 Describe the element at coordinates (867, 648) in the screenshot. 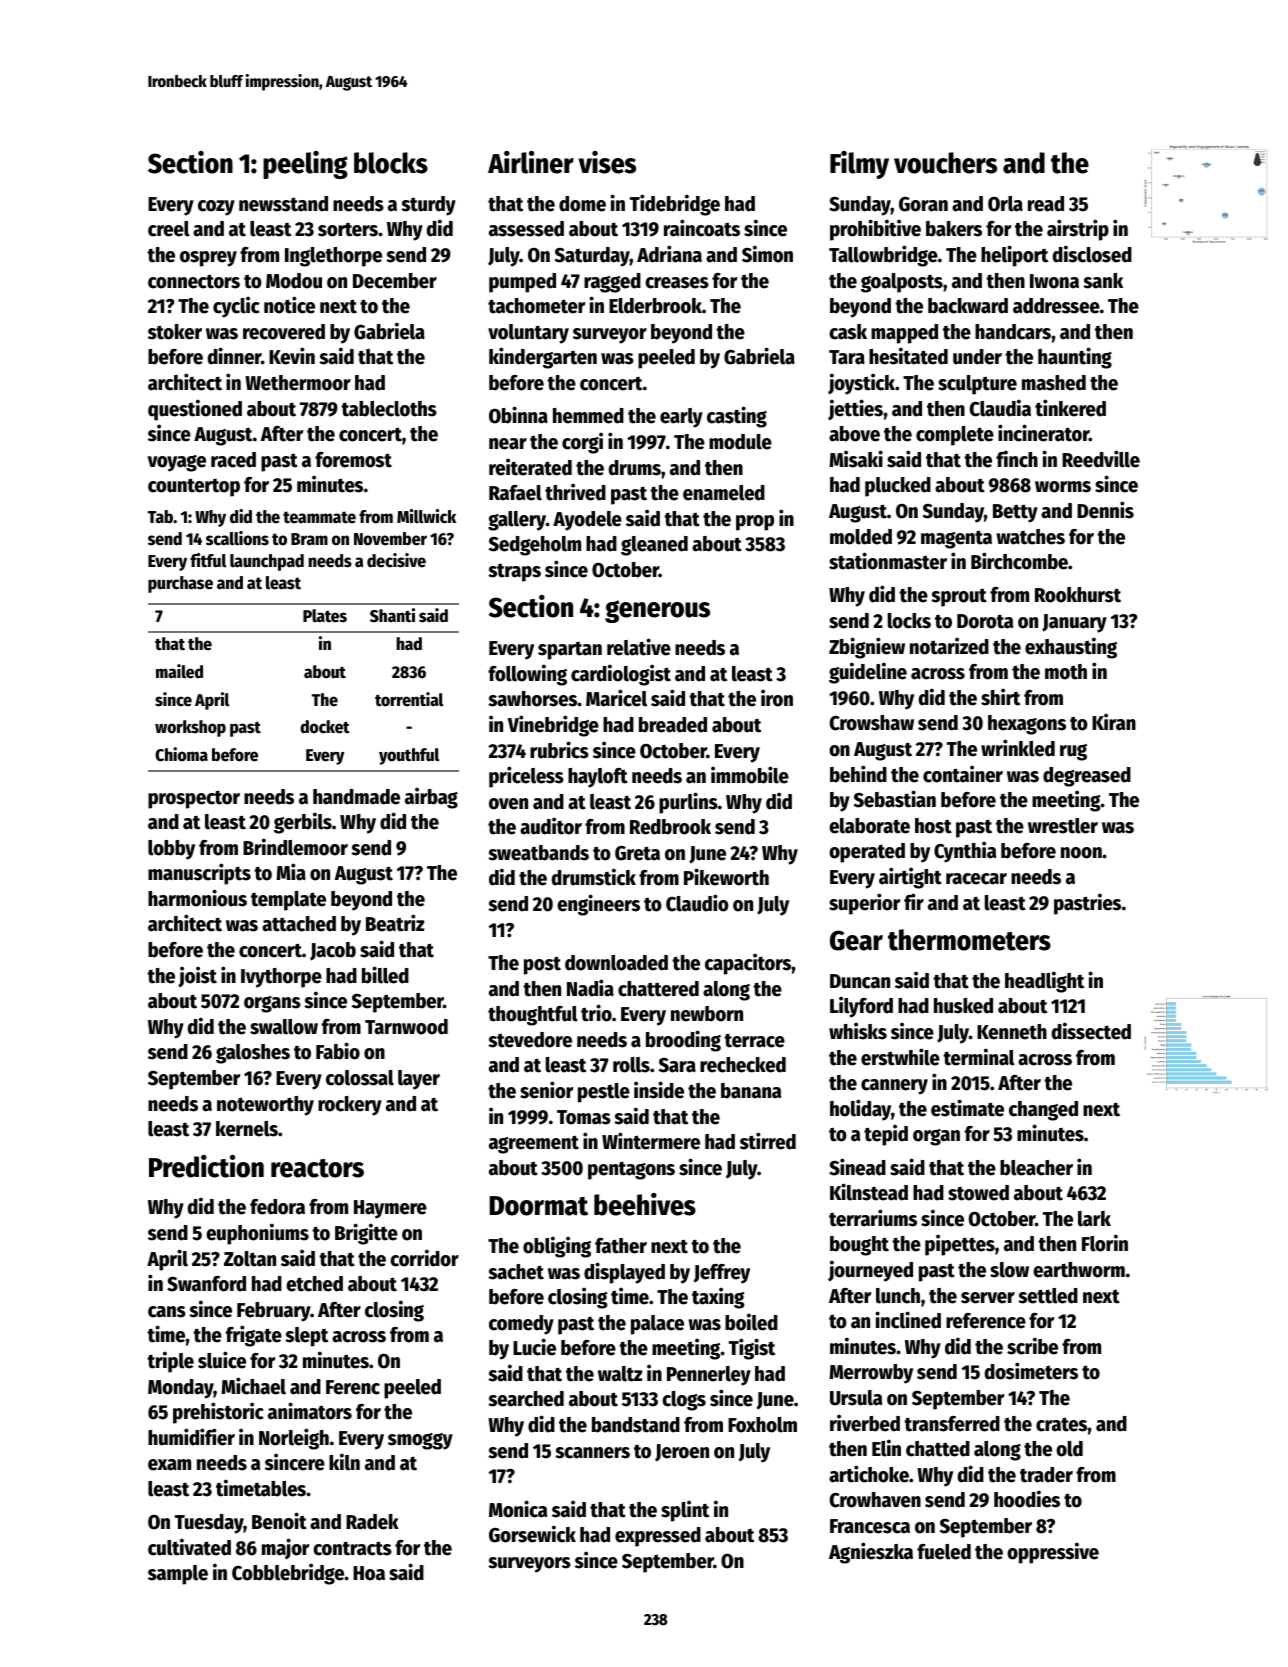

I see `Zbigniew` at that location.
